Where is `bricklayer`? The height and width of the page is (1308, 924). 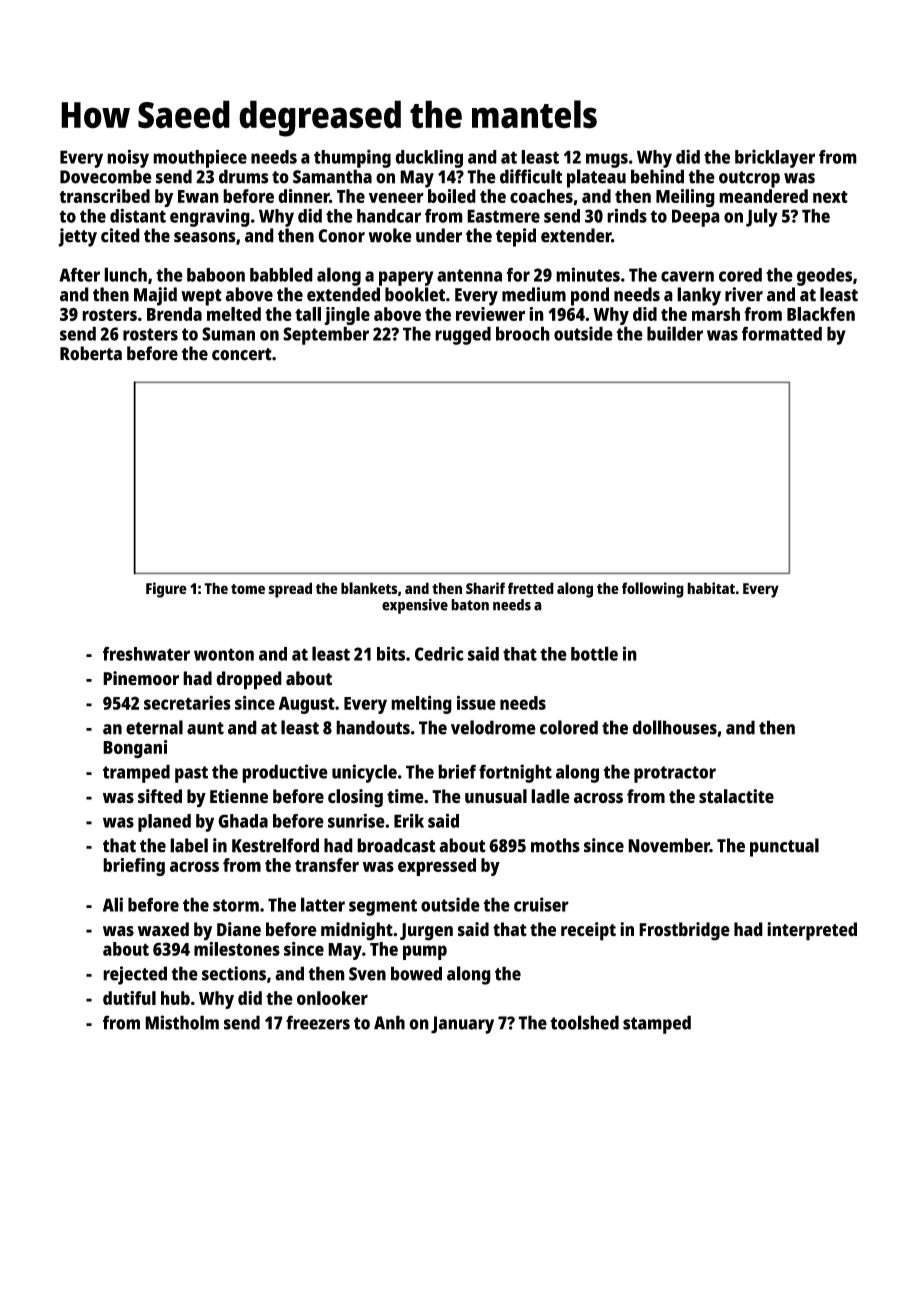 bricklayer is located at coordinates (775, 158).
